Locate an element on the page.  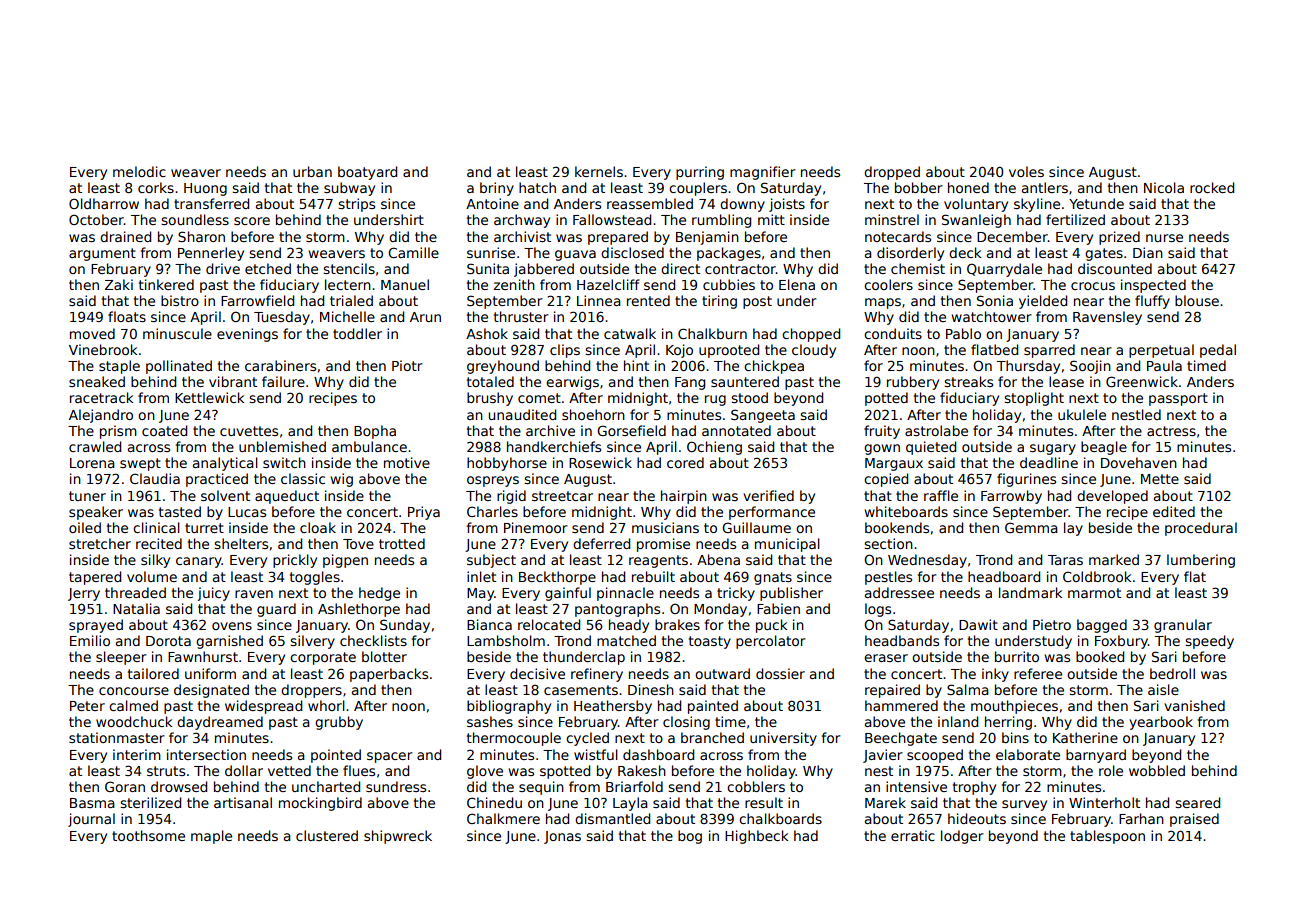
tablespoon is located at coordinates (1107, 837).
